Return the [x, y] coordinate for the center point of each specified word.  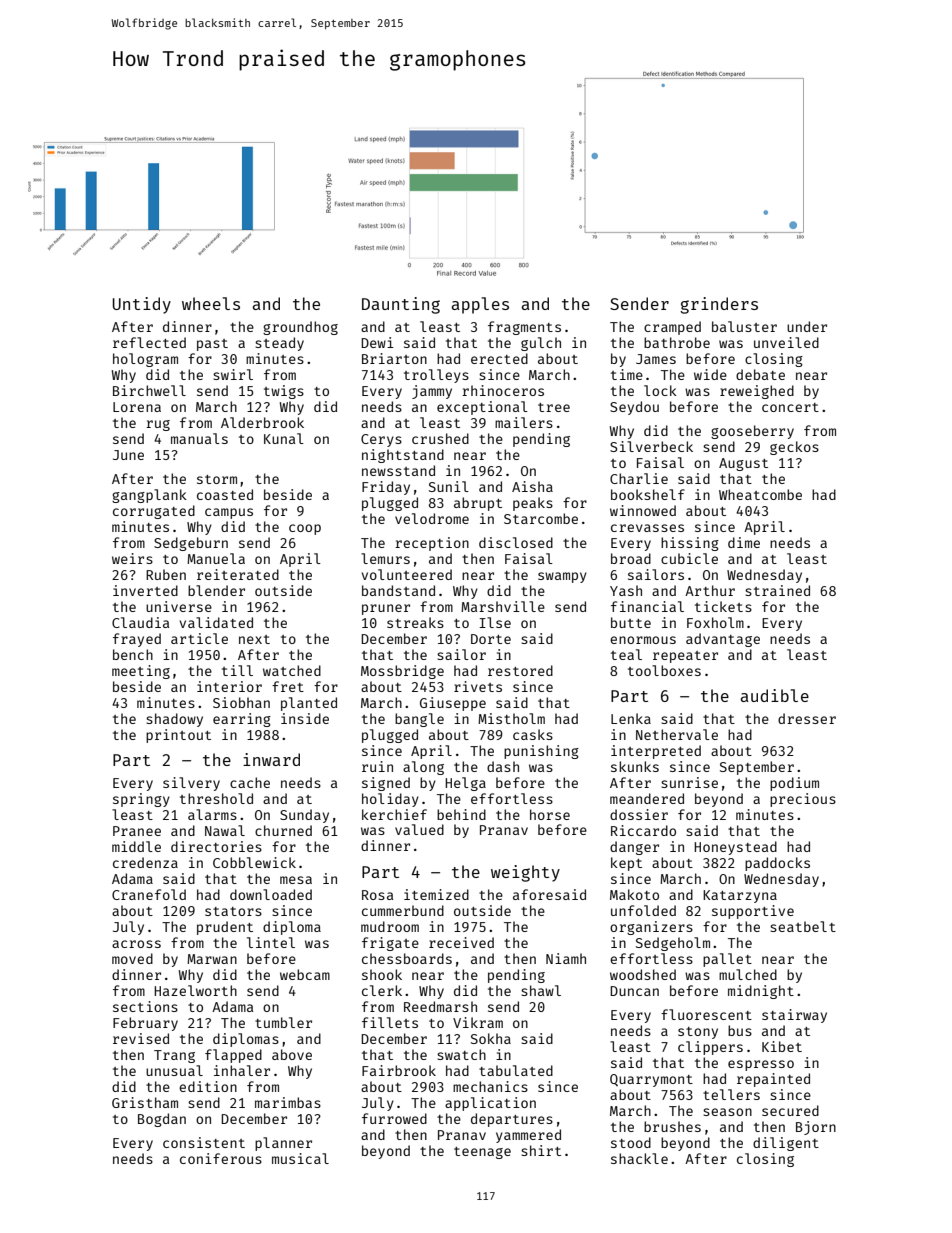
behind [461, 814]
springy [141, 800]
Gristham [145, 1102]
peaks [533, 504]
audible [774, 695]
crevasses [647, 528]
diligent [786, 1144]
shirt [541, 1150]
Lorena [137, 407]
